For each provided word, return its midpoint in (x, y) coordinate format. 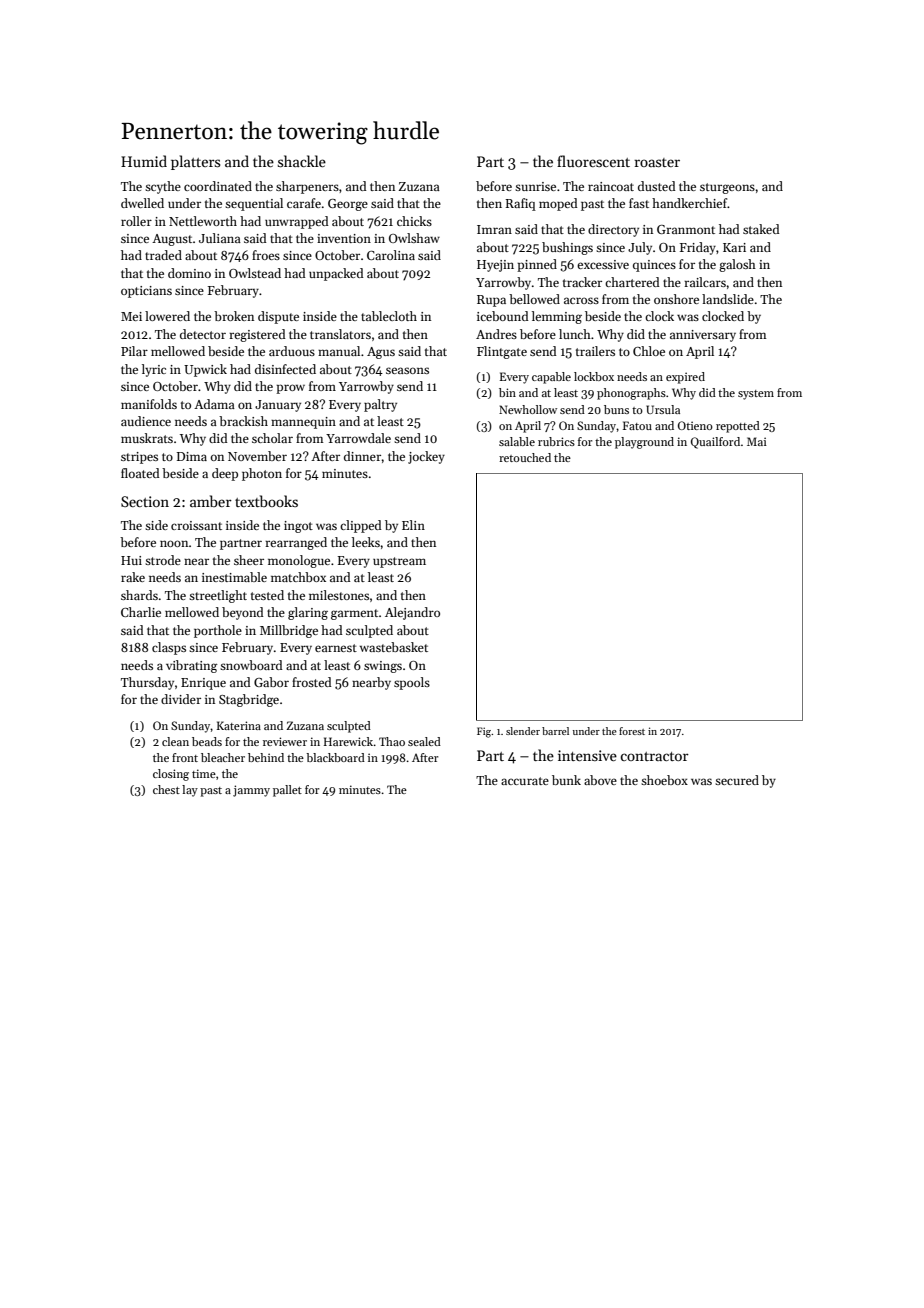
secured (737, 780)
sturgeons (727, 188)
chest (166, 789)
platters (196, 162)
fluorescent (593, 161)
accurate (525, 781)
